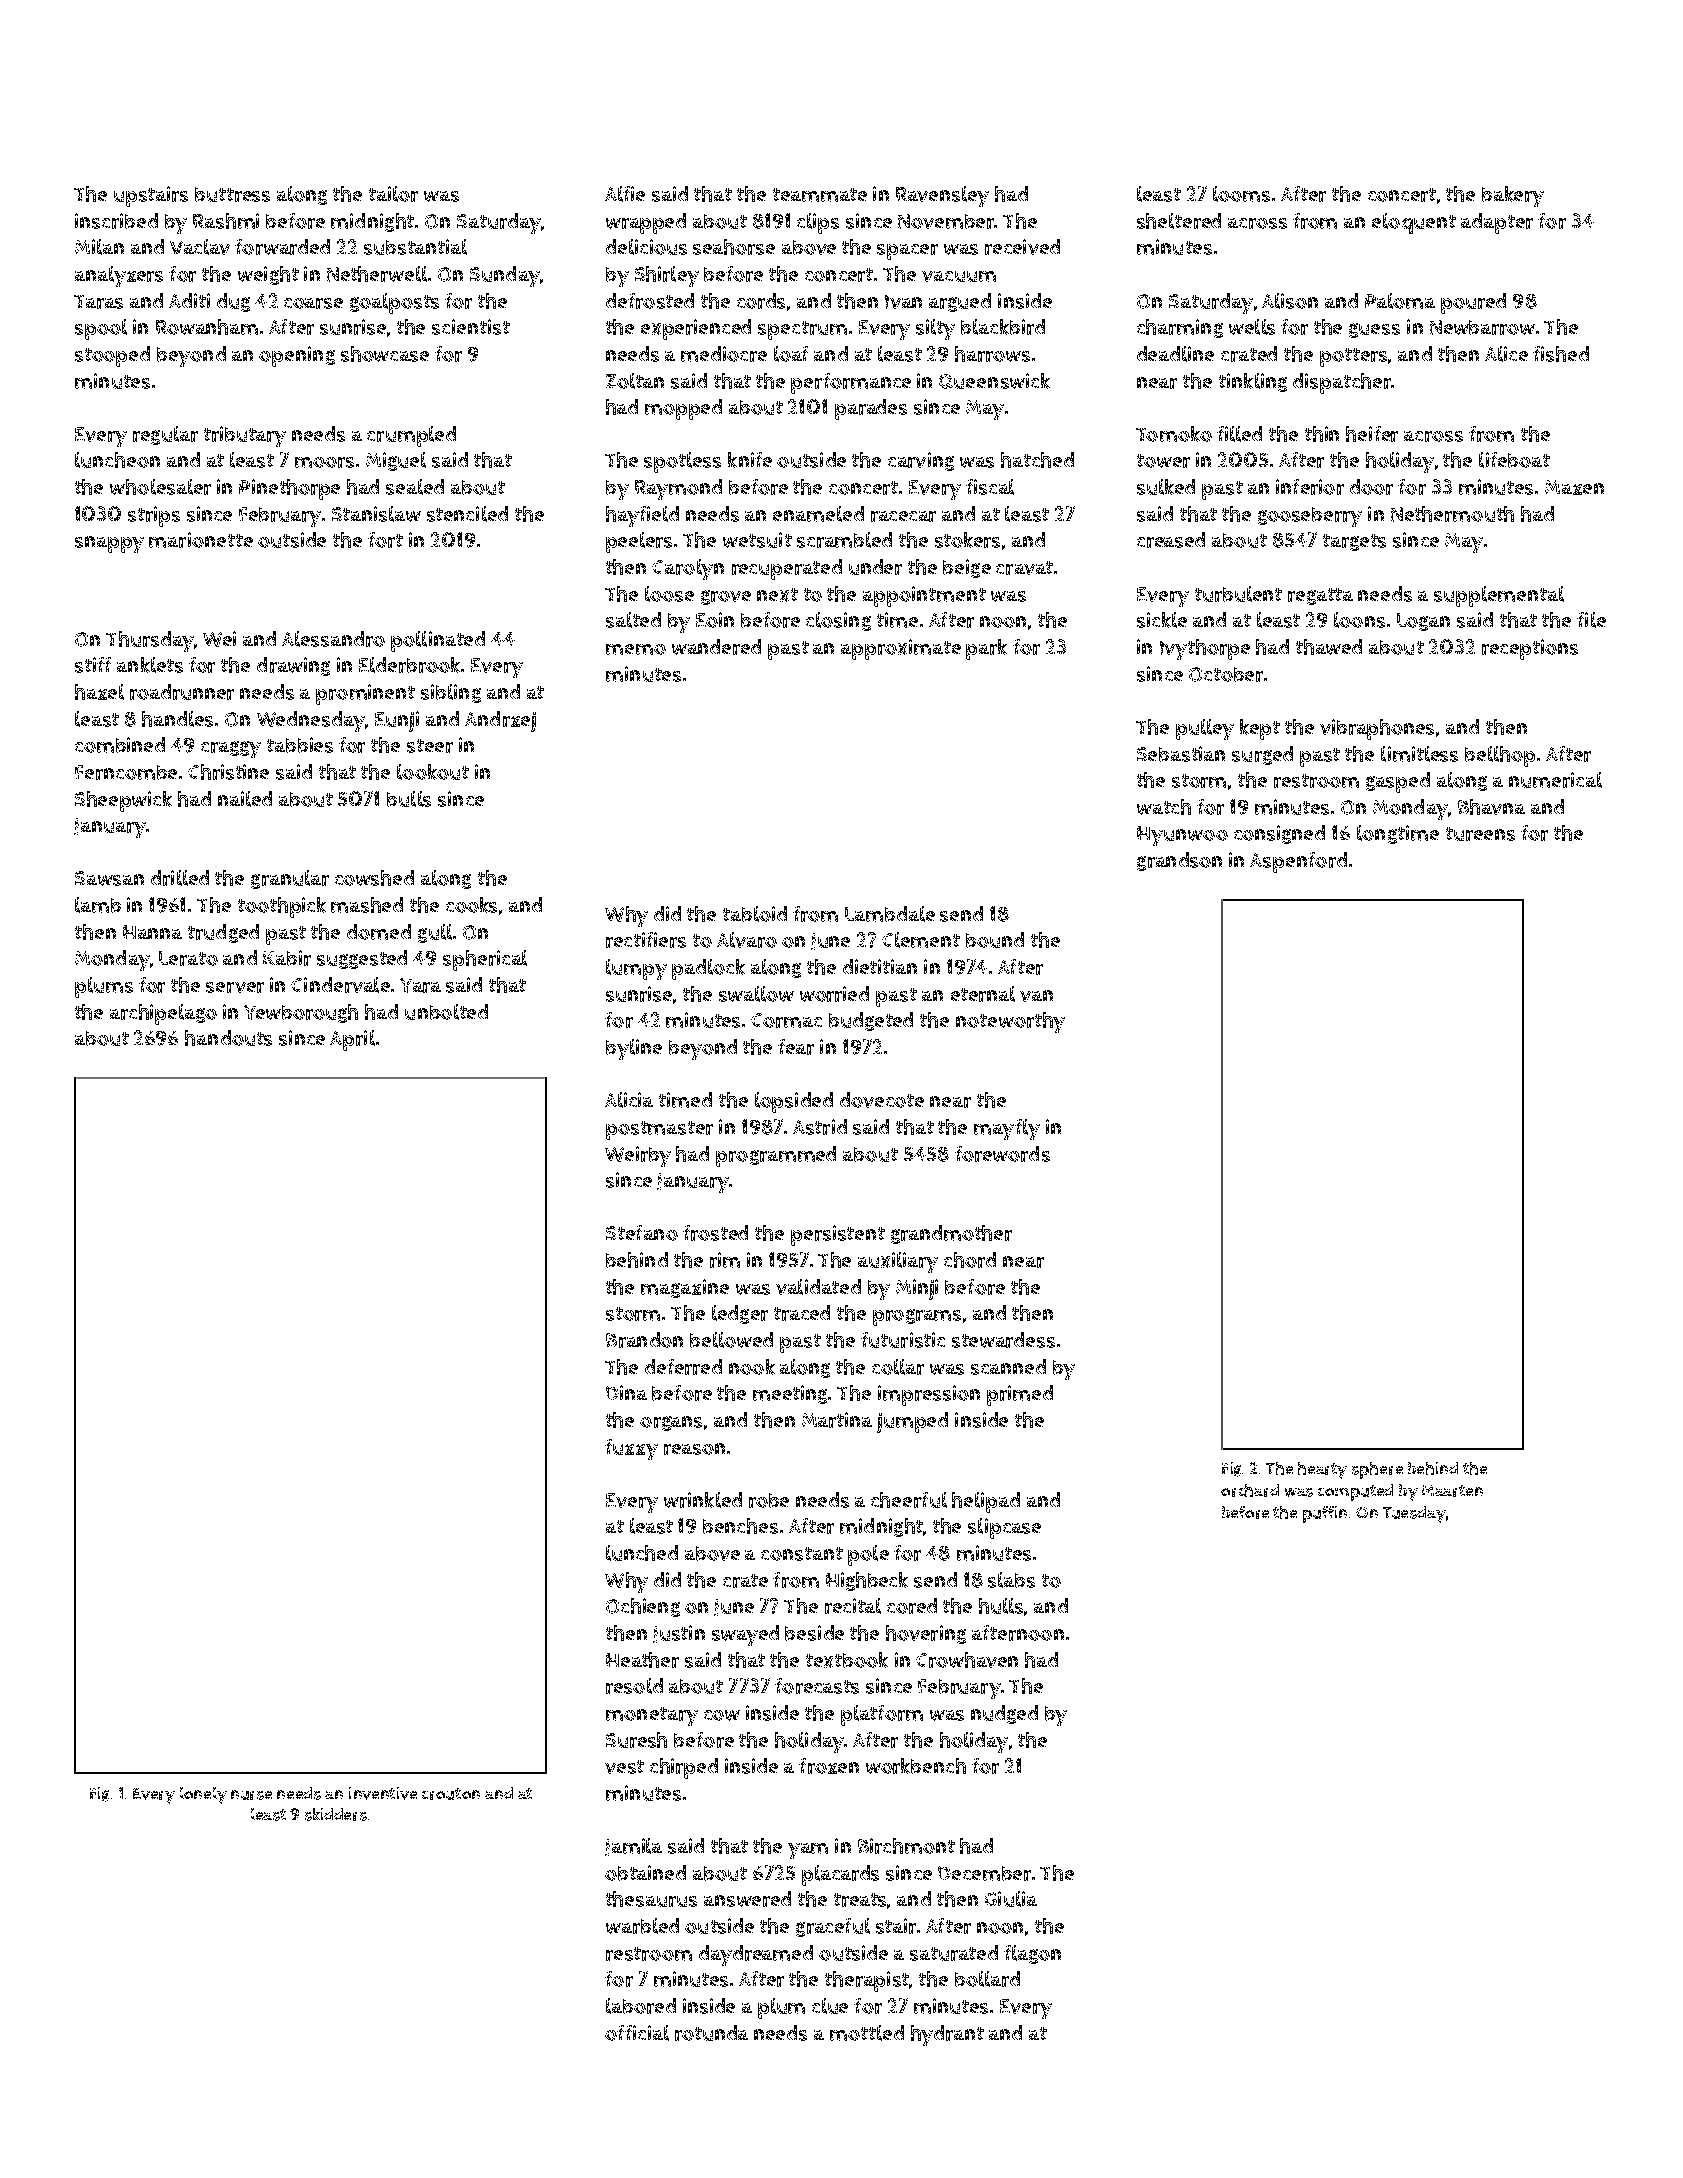  I want to click on park, so click(986, 649).
